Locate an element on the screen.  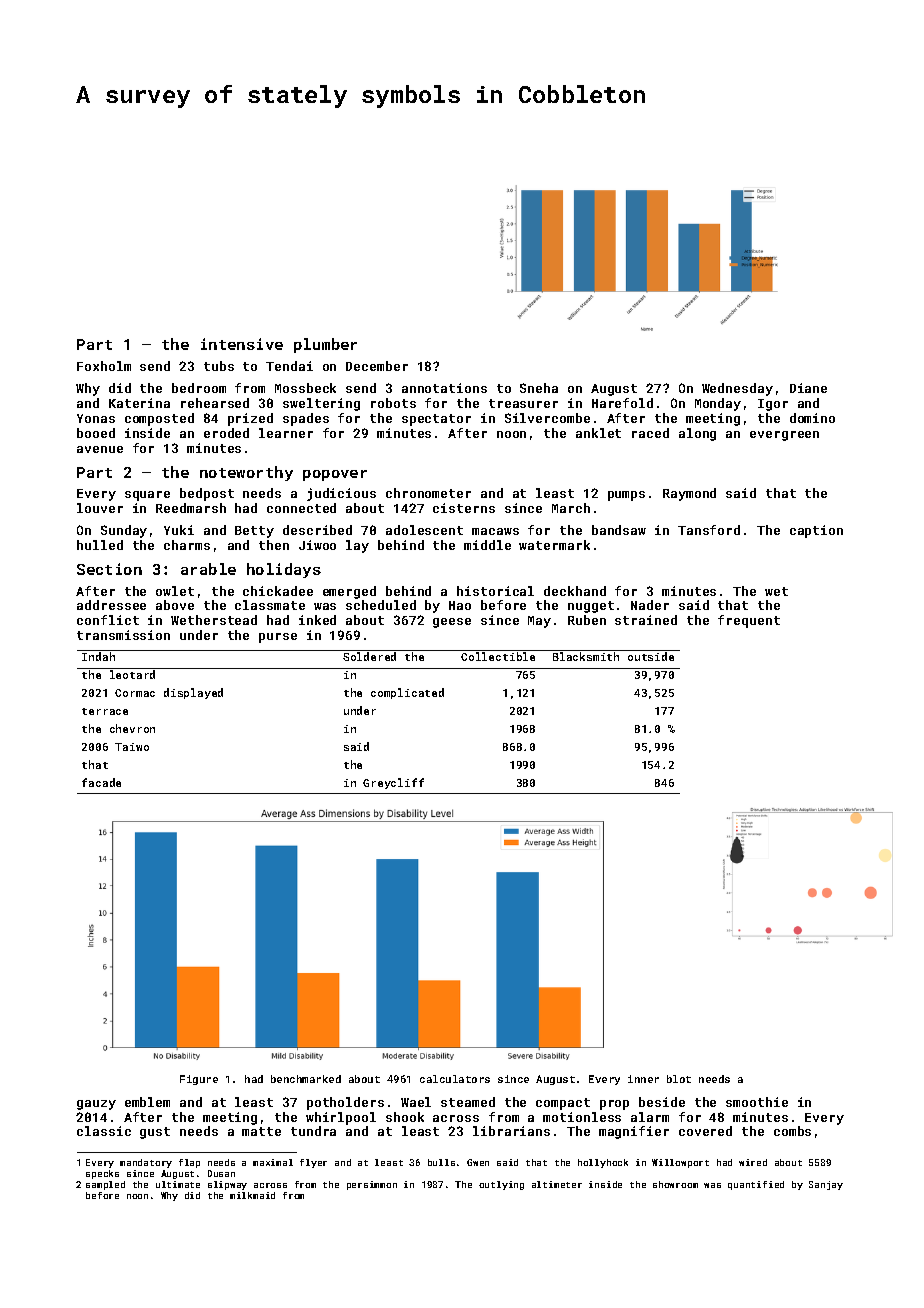
facade is located at coordinates (101, 782).
